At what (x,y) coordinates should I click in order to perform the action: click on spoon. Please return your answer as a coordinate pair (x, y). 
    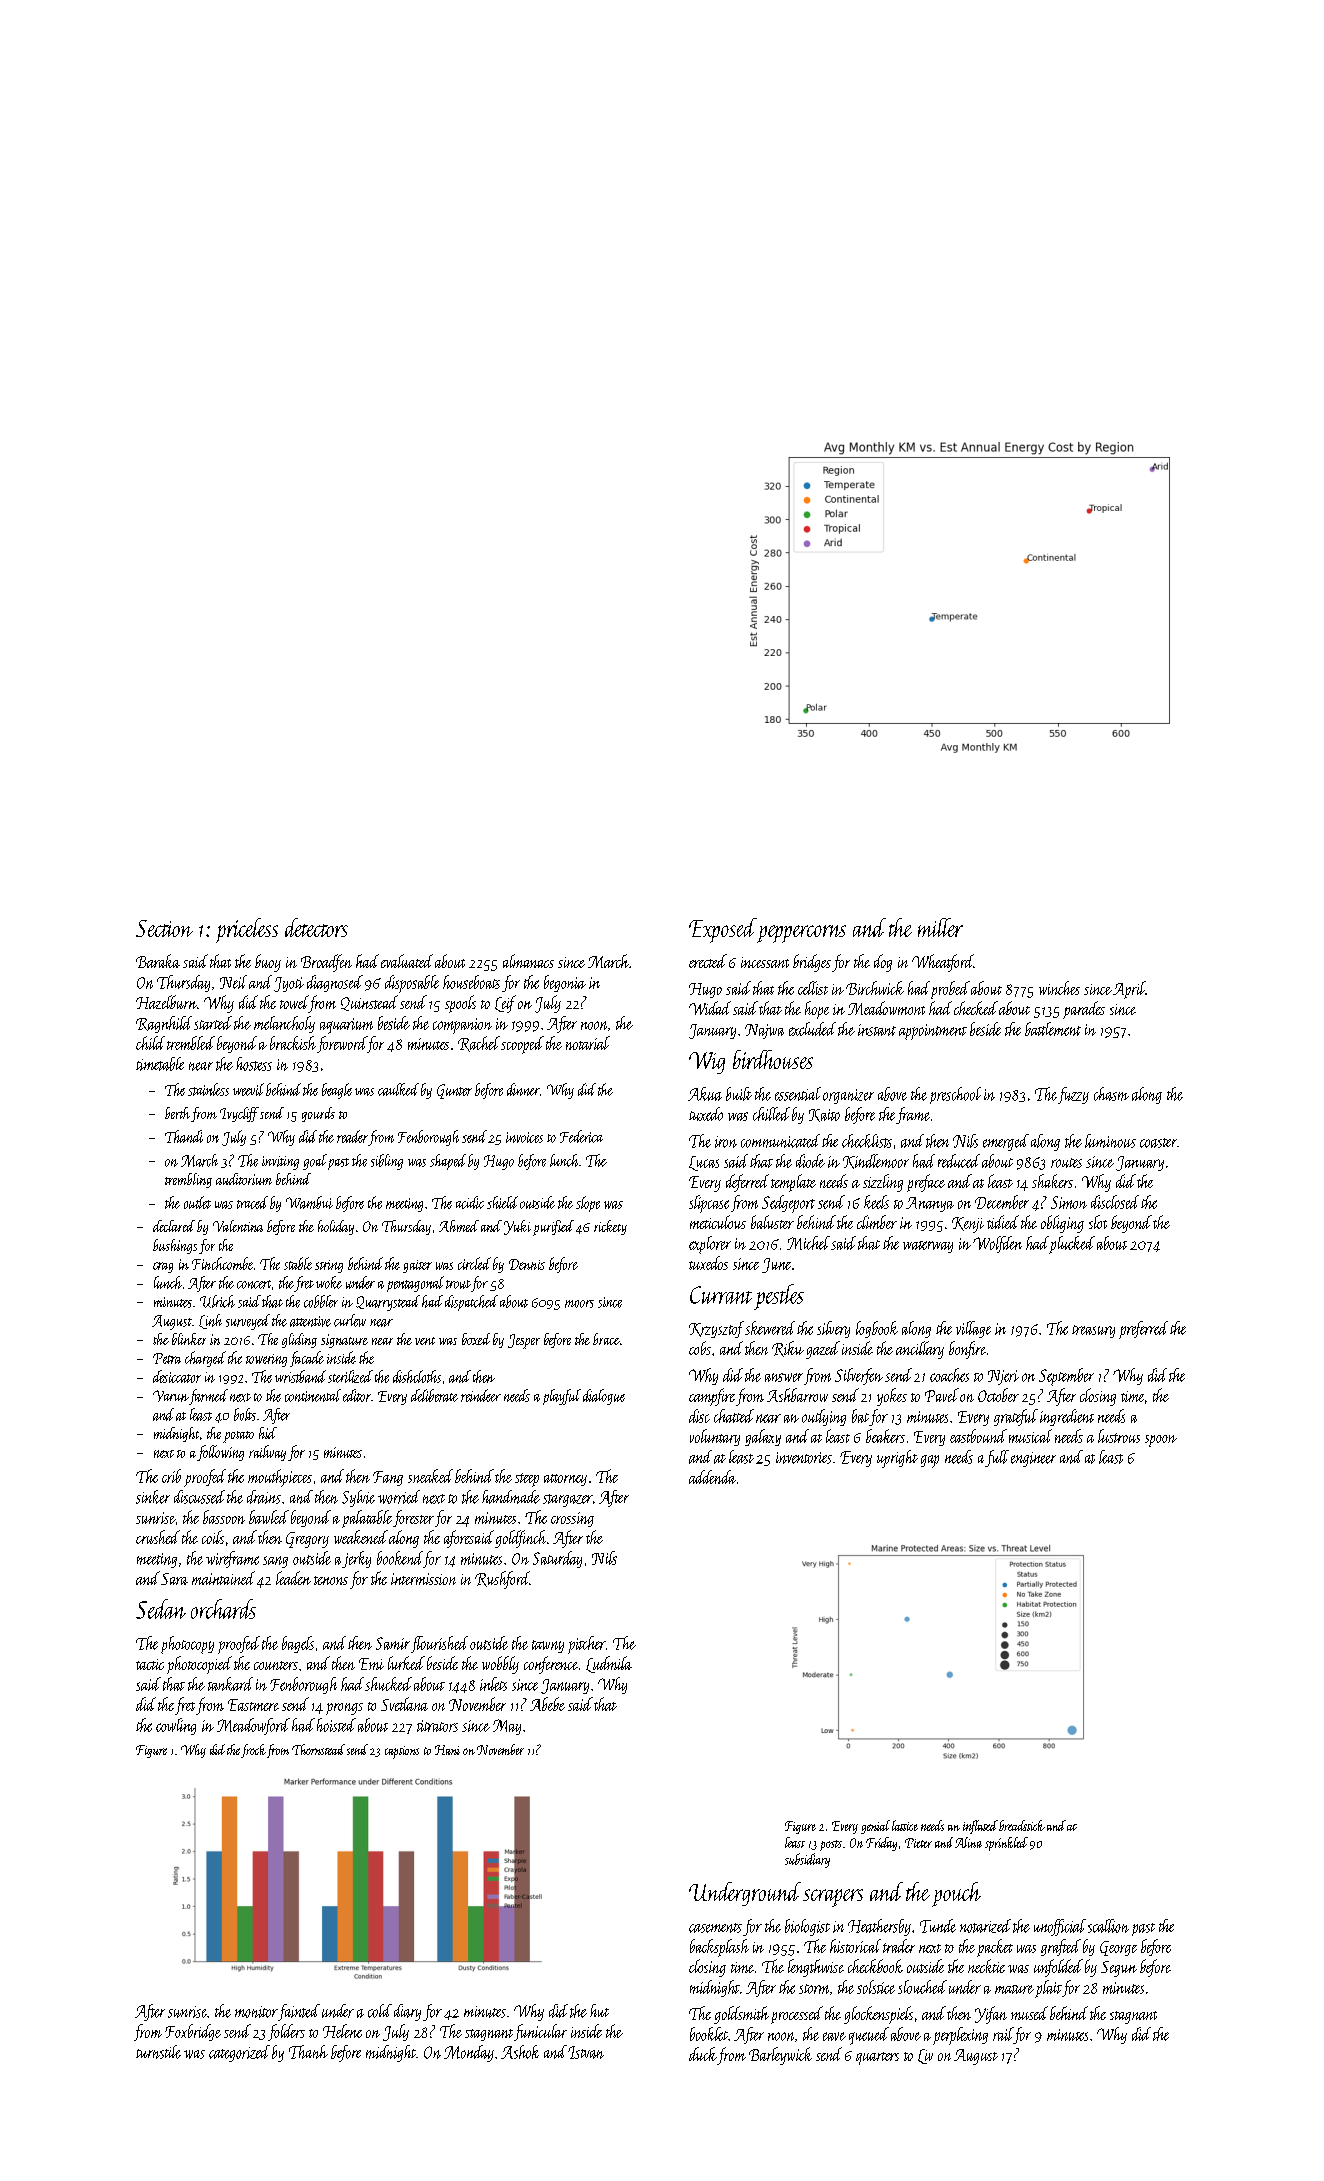
    Looking at the image, I should click on (1161, 1441).
